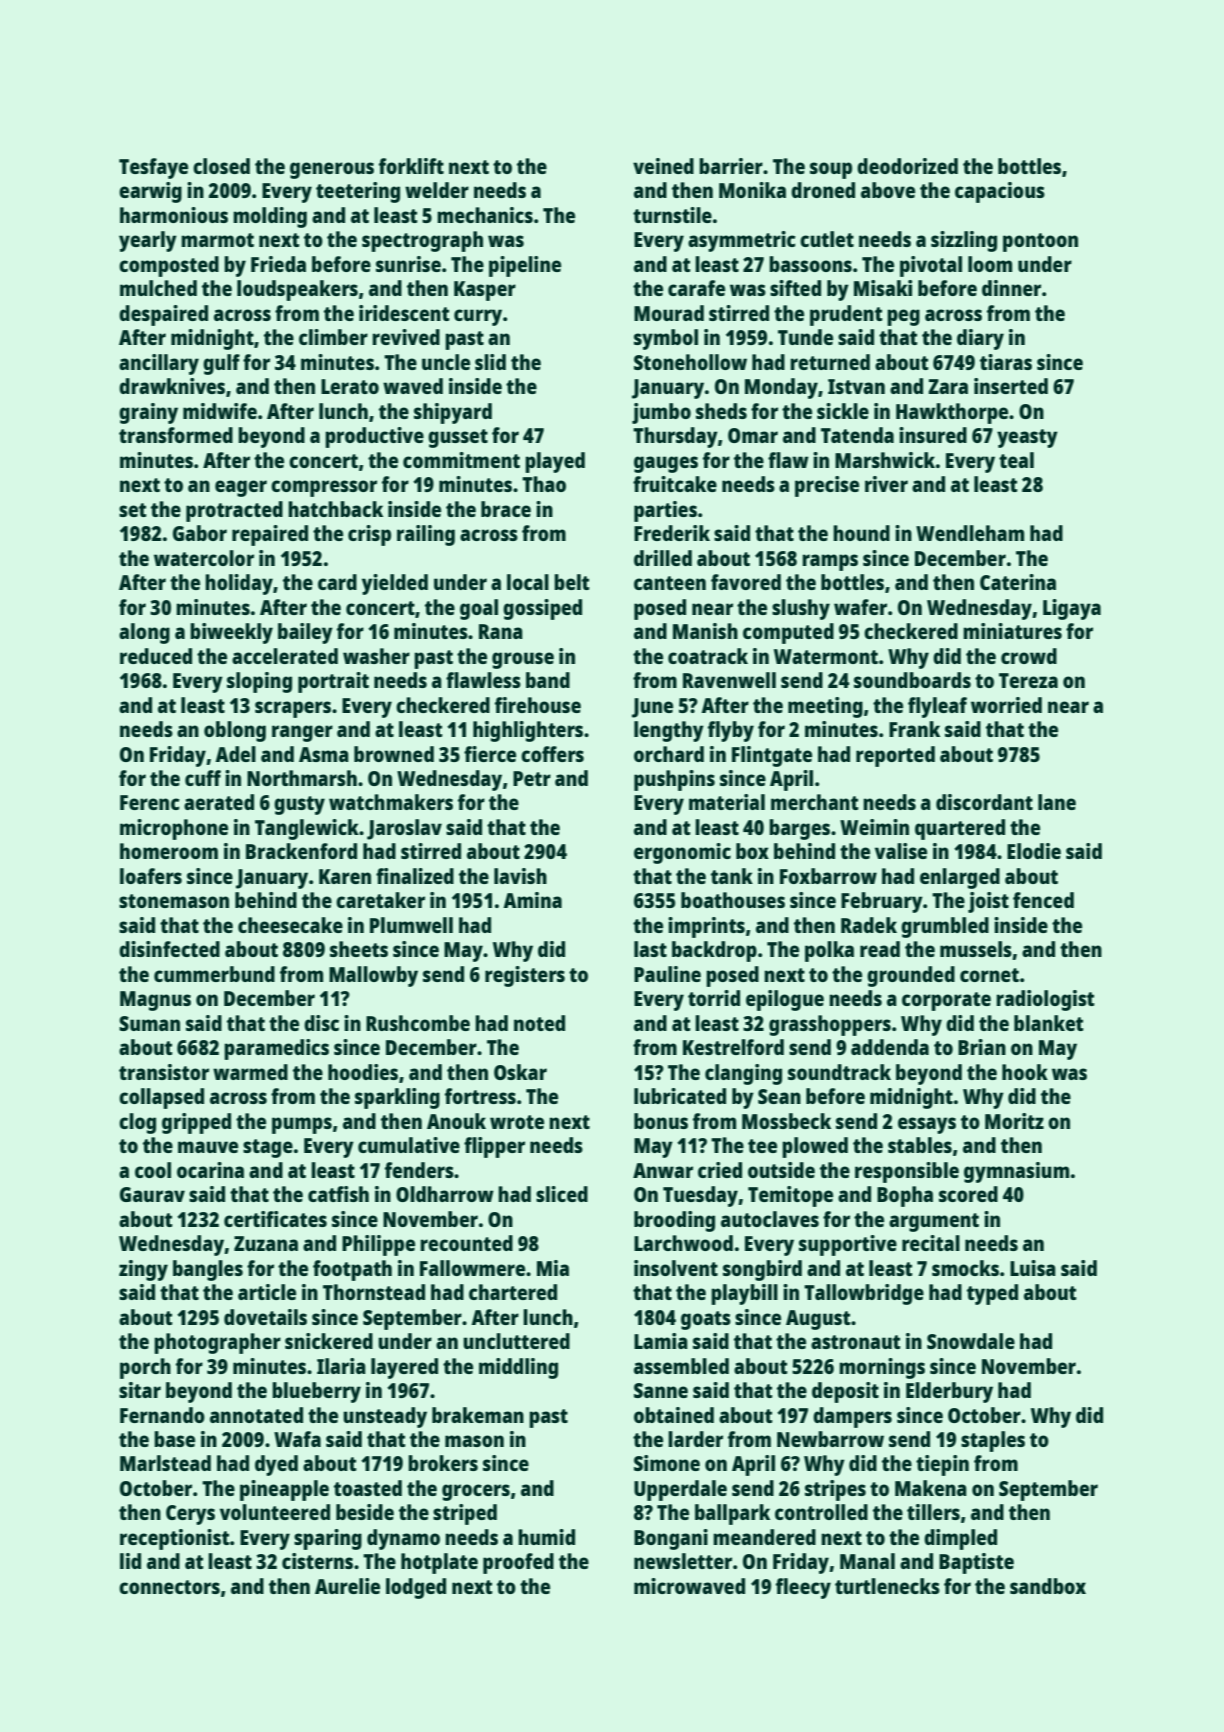  Describe the element at coordinates (345, 876) in the document. I see `Karen` at that location.
